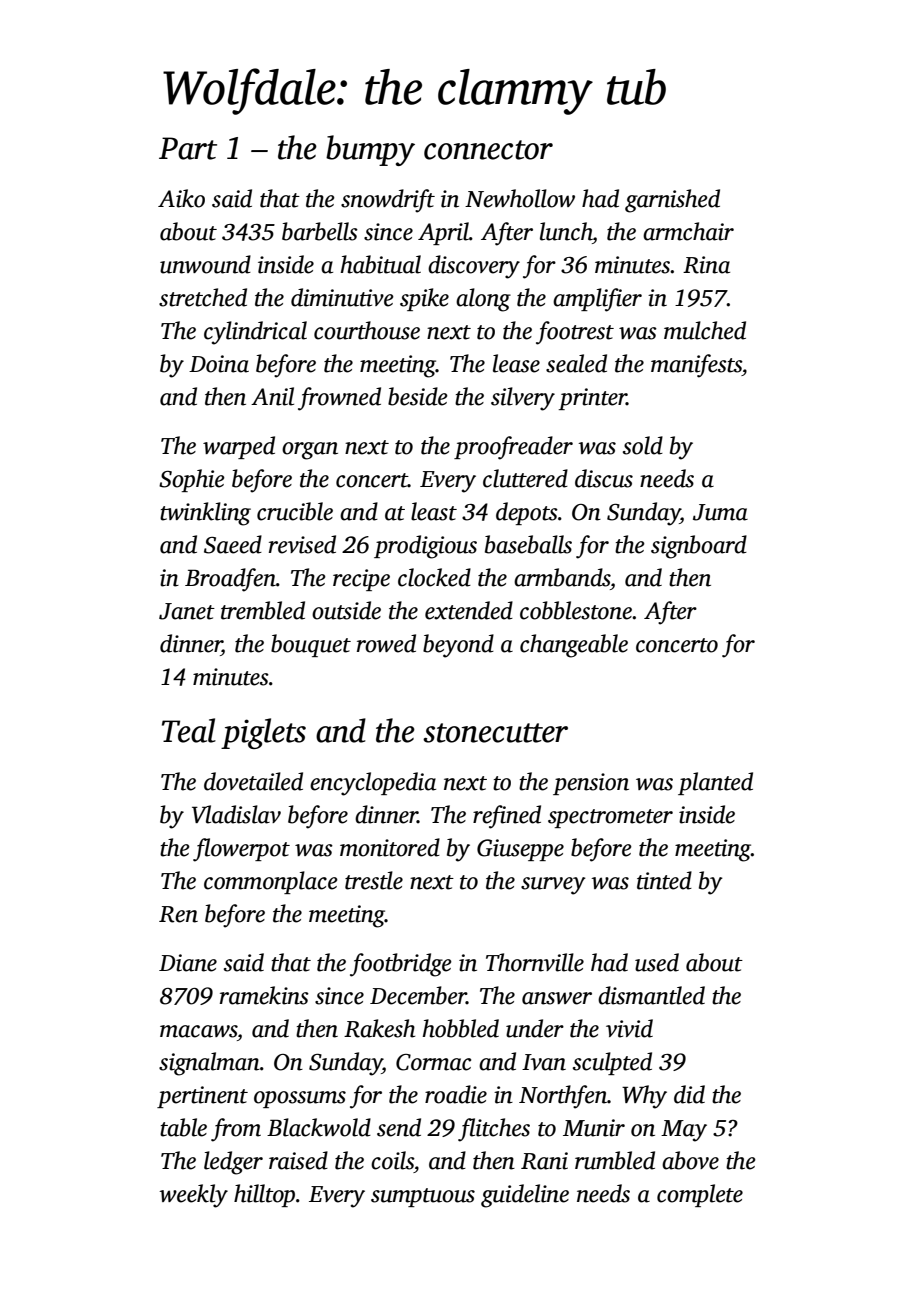 This screenshot has height=1311, width=924. Describe the element at coordinates (373, 784) in the screenshot. I see `encyclopedia` at that location.
